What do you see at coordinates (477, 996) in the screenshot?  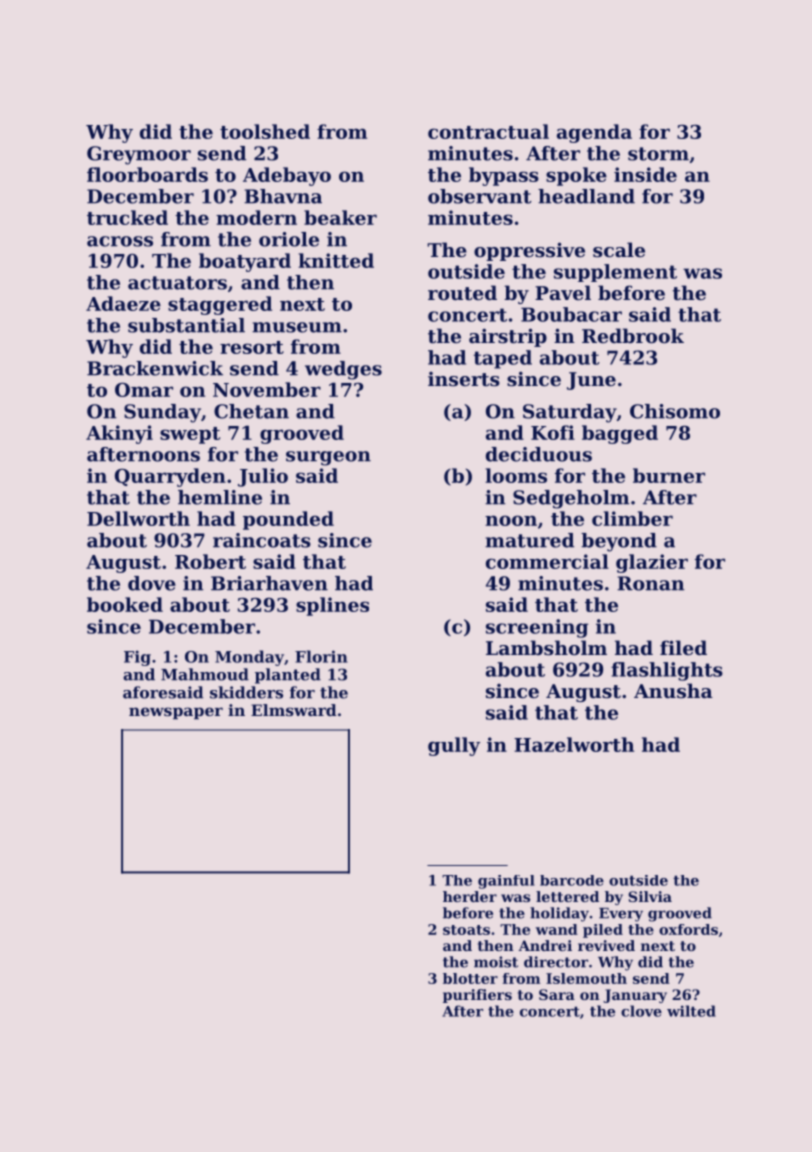 I see `purifiers` at bounding box center [477, 996].
